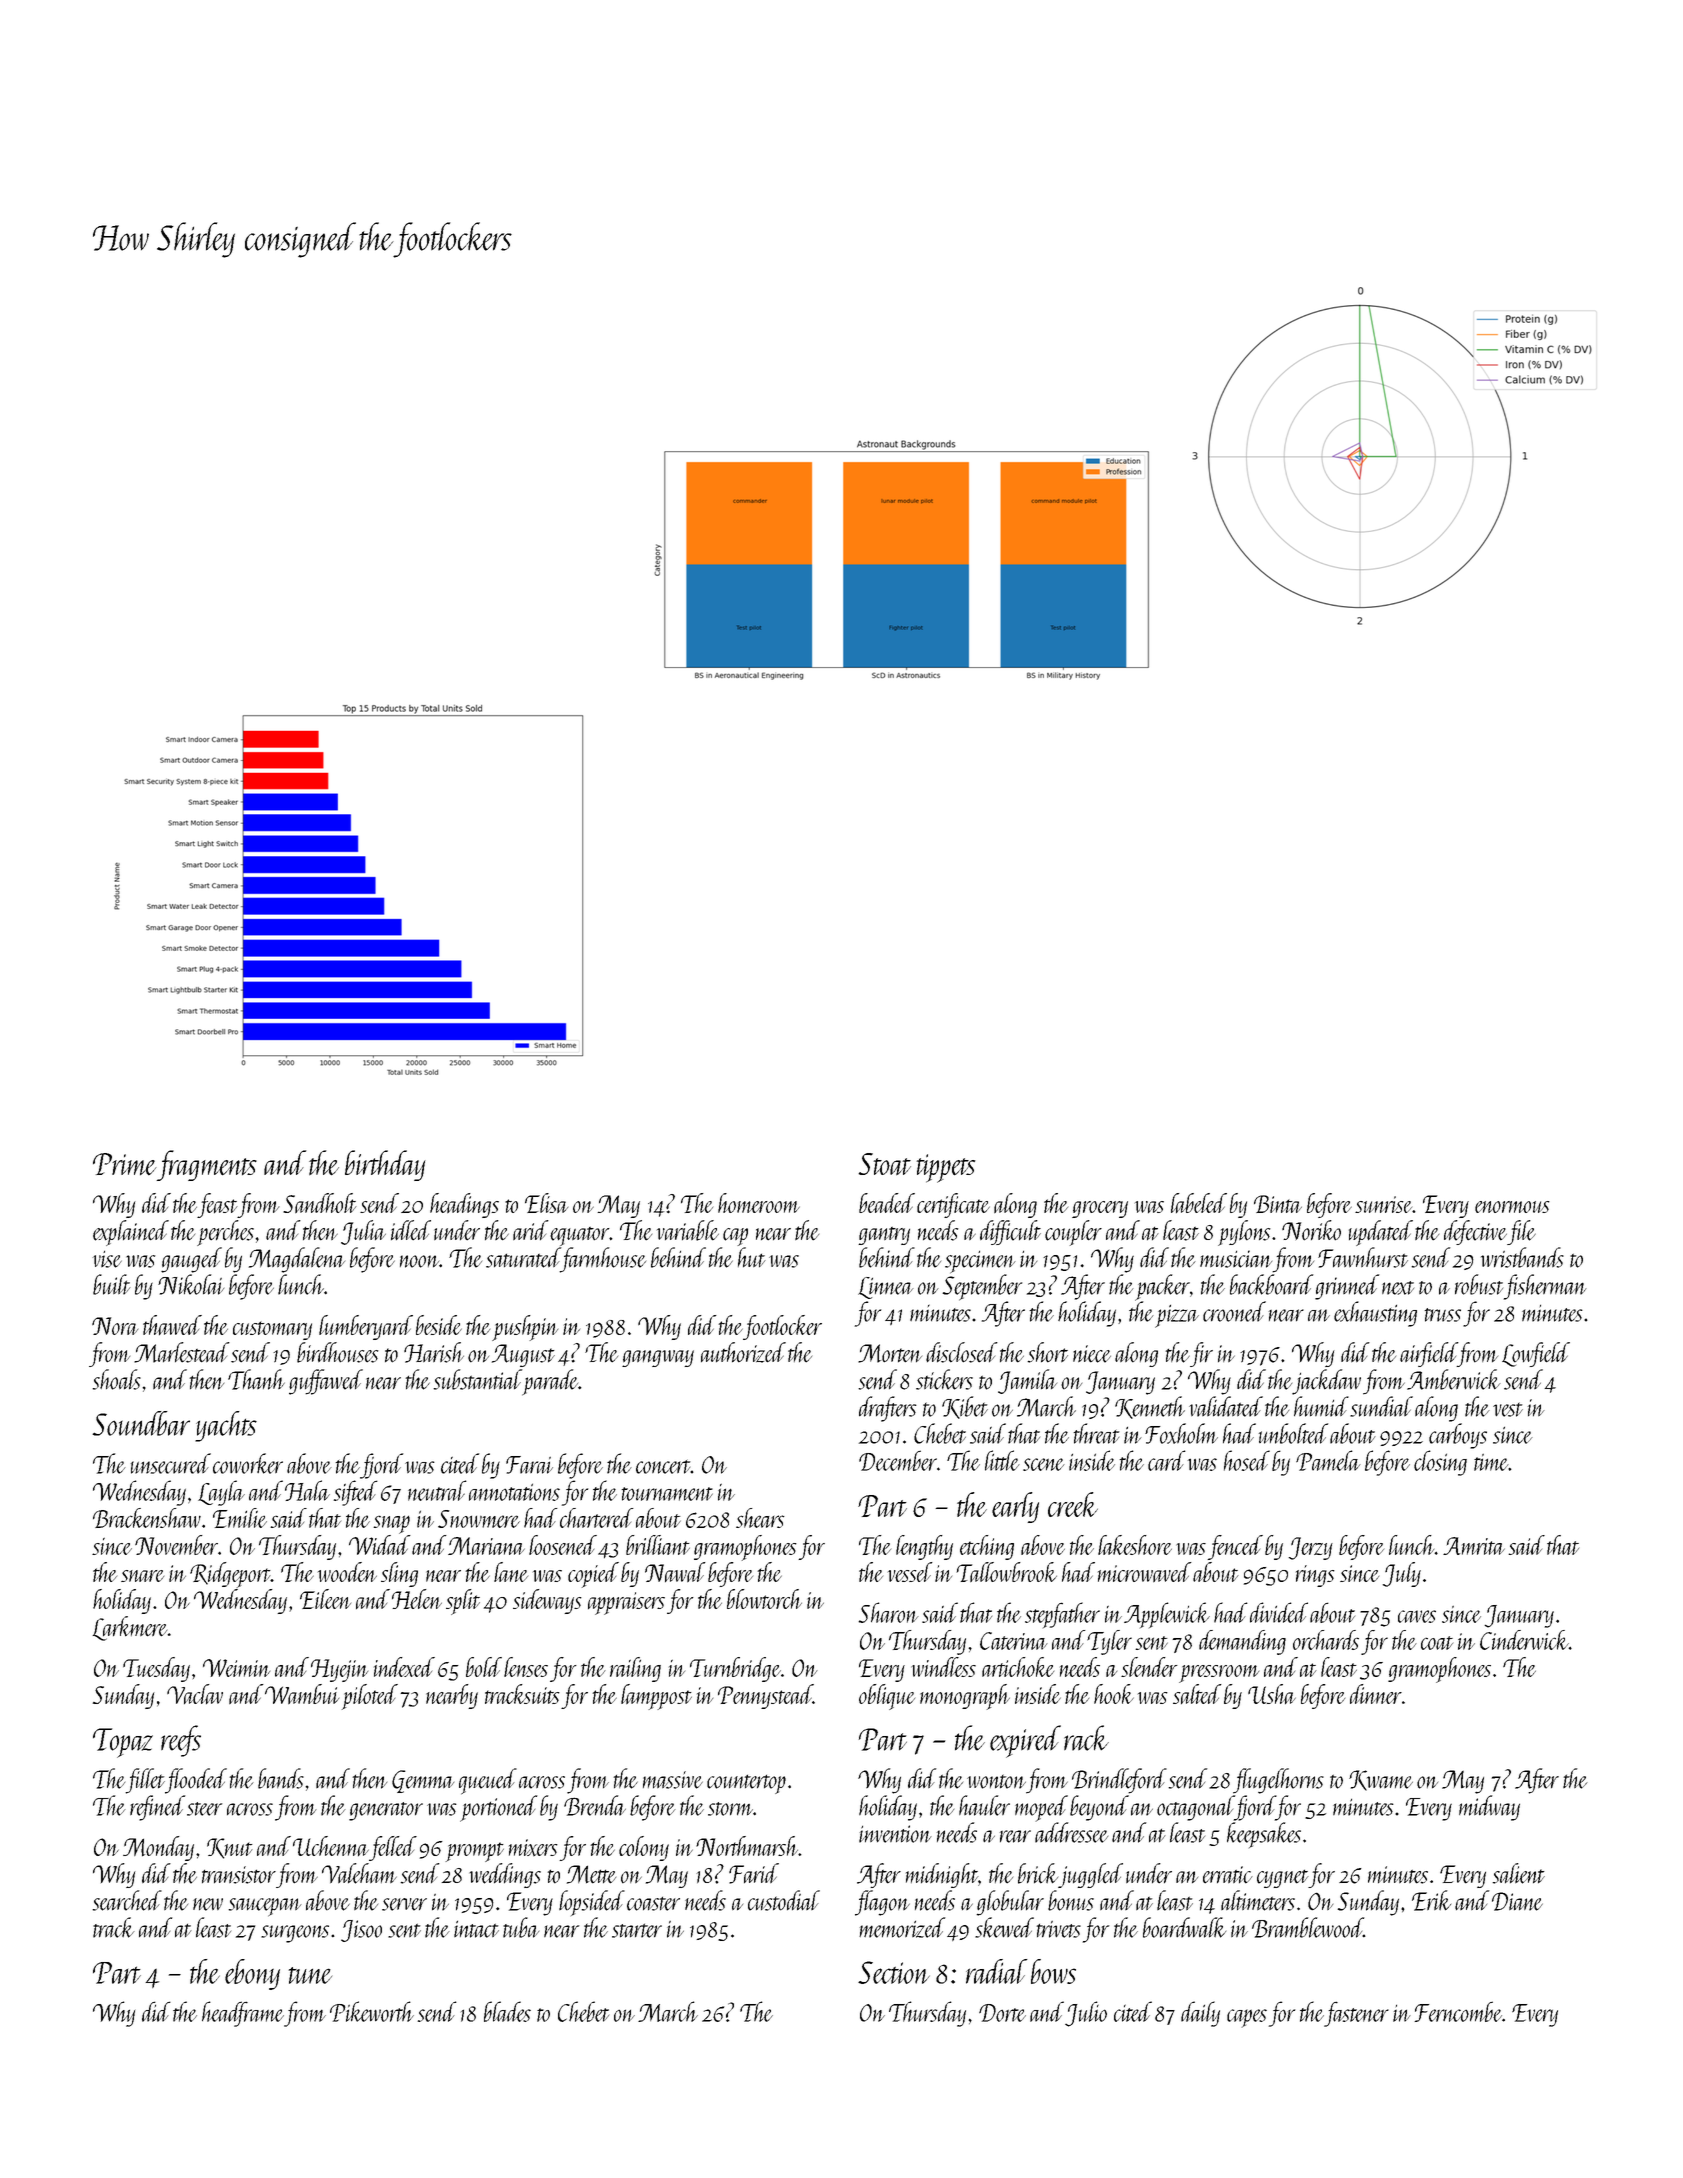 This document has height=2178, width=1683. What do you see at coordinates (230, 1848) in the document?
I see `Knut` at bounding box center [230, 1848].
